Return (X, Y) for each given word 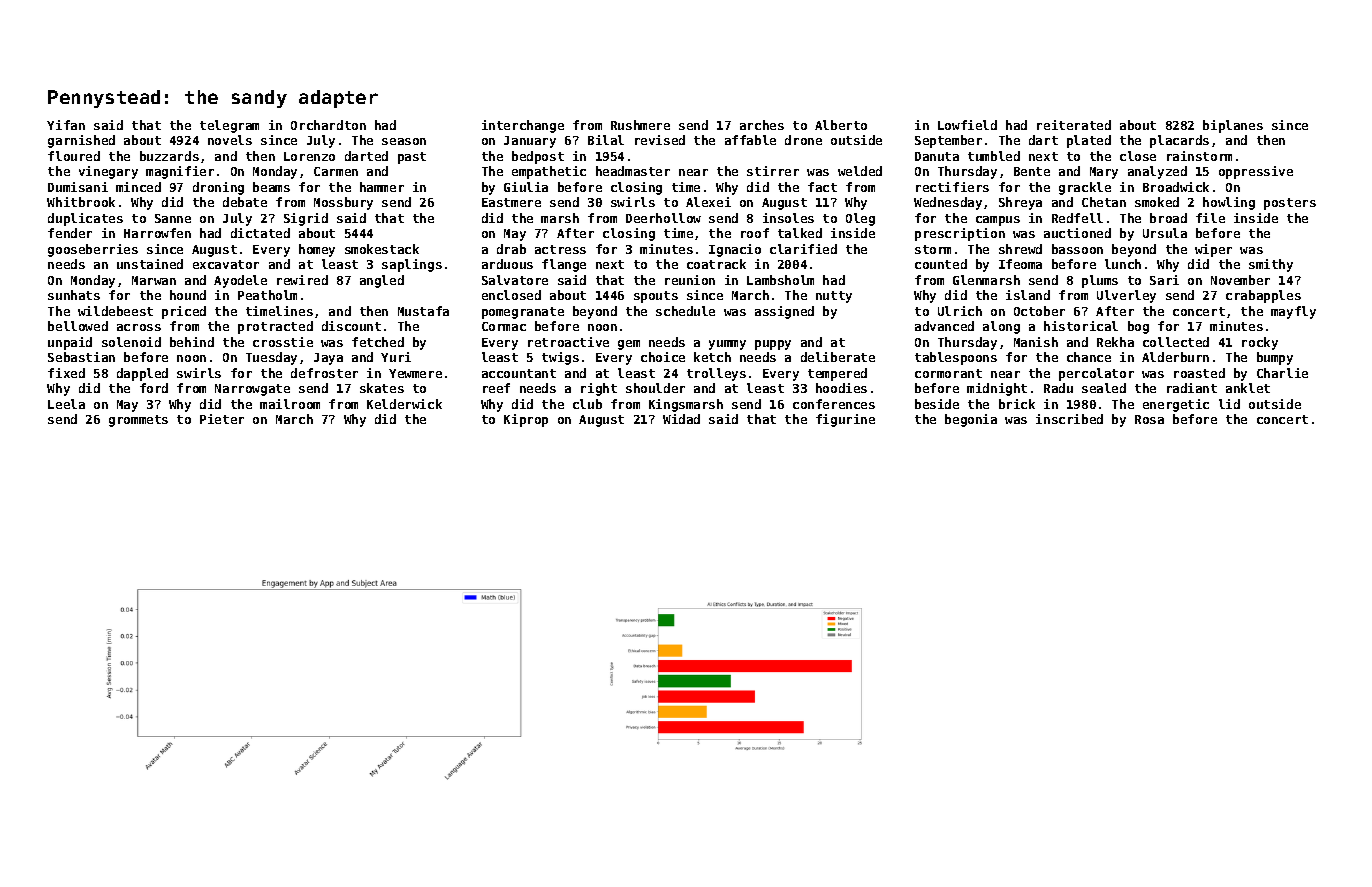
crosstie (283, 342)
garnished (81, 141)
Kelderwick (404, 404)
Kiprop (526, 420)
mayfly (1293, 312)
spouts (656, 297)
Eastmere (511, 202)
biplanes (1233, 126)
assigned (784, 312)
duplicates (85, 219)
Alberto (841, 125)
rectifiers (952, 187)
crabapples (1263, 296)
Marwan (154, 280)
